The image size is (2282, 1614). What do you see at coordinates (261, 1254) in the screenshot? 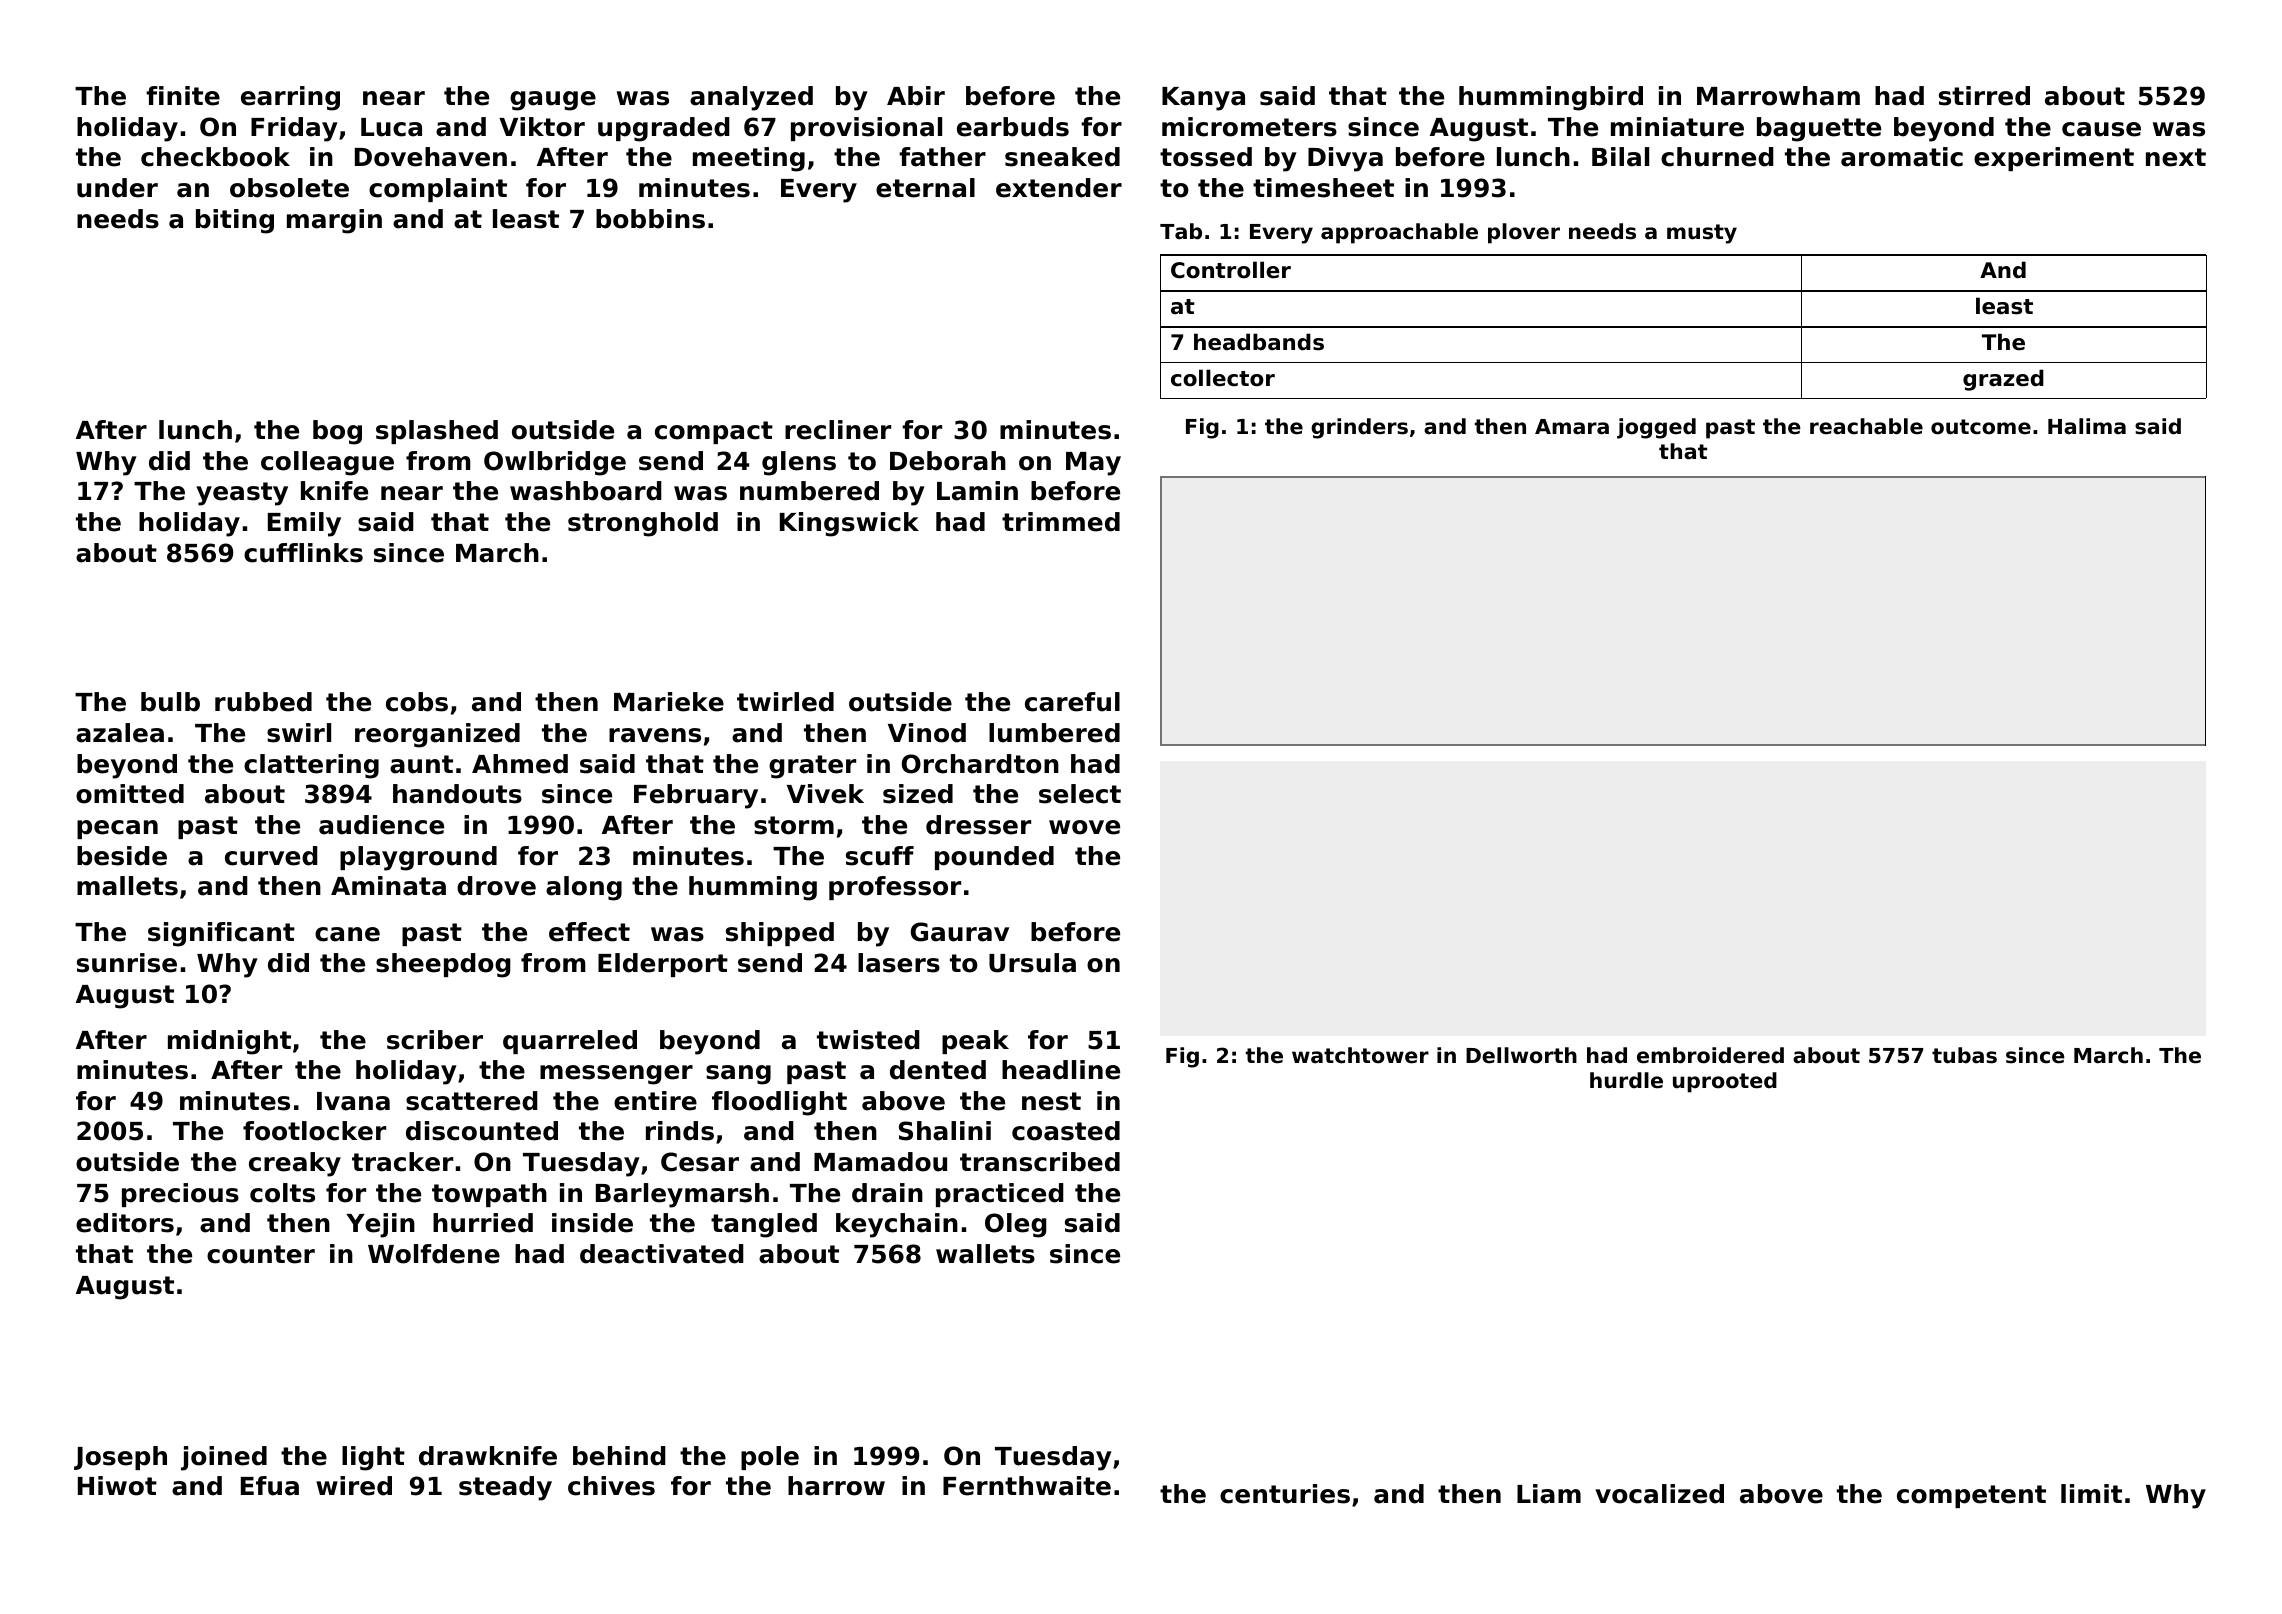
I see `counter` at bounding box center [261, 1254].
